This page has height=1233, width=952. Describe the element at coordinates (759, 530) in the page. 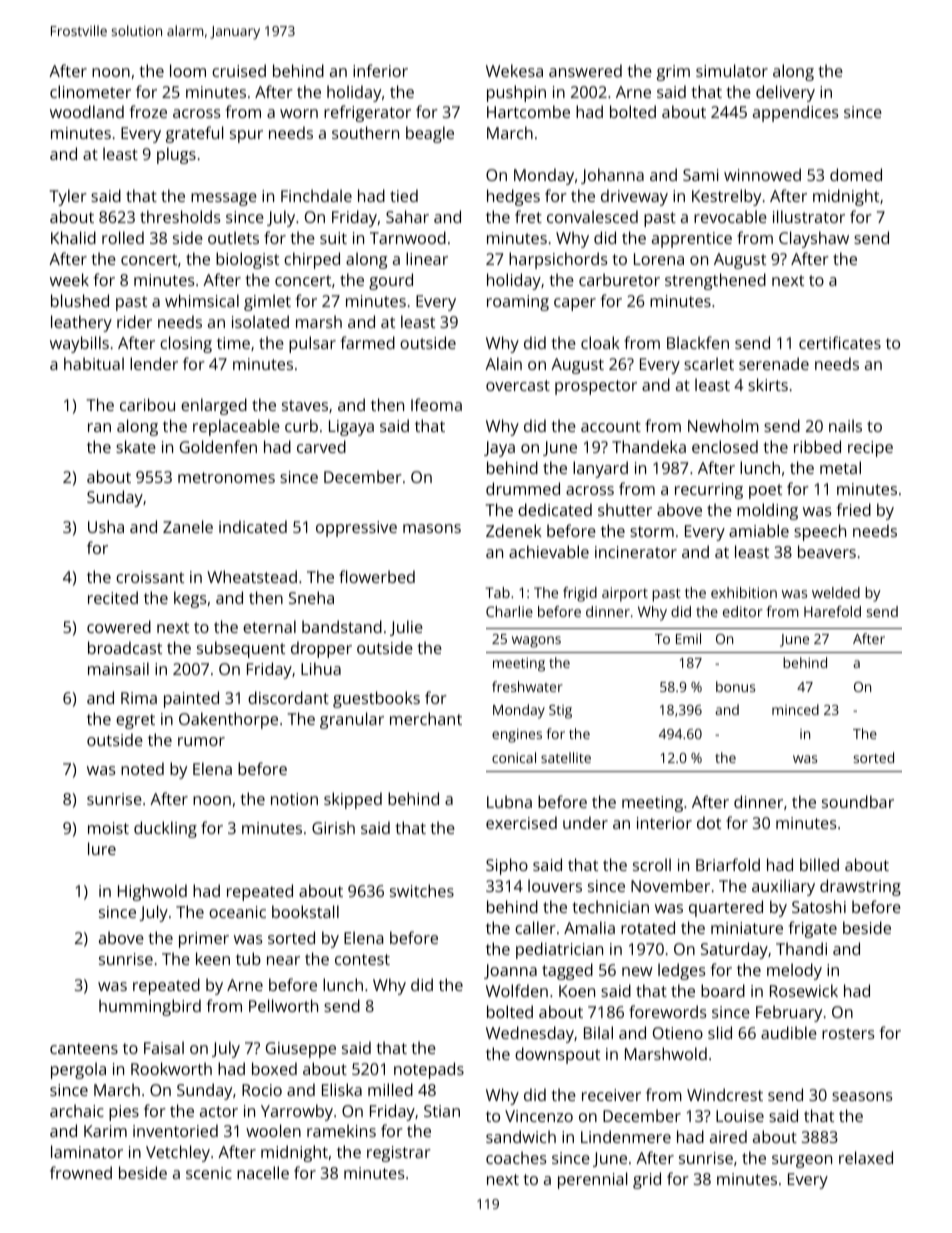

I see `amiable` at that location.
